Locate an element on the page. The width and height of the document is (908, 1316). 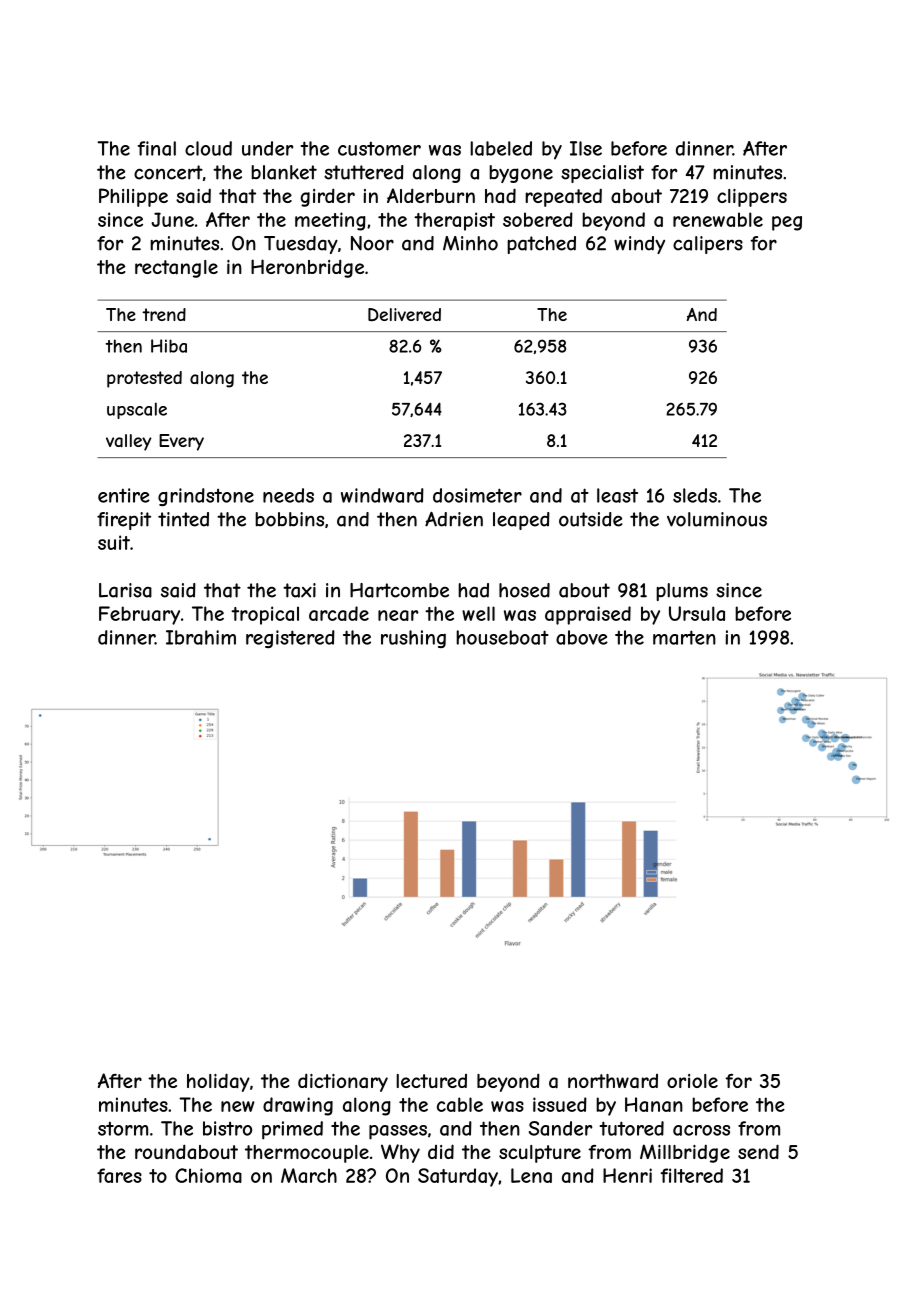
rushing is located at coordinates (413, 639).
